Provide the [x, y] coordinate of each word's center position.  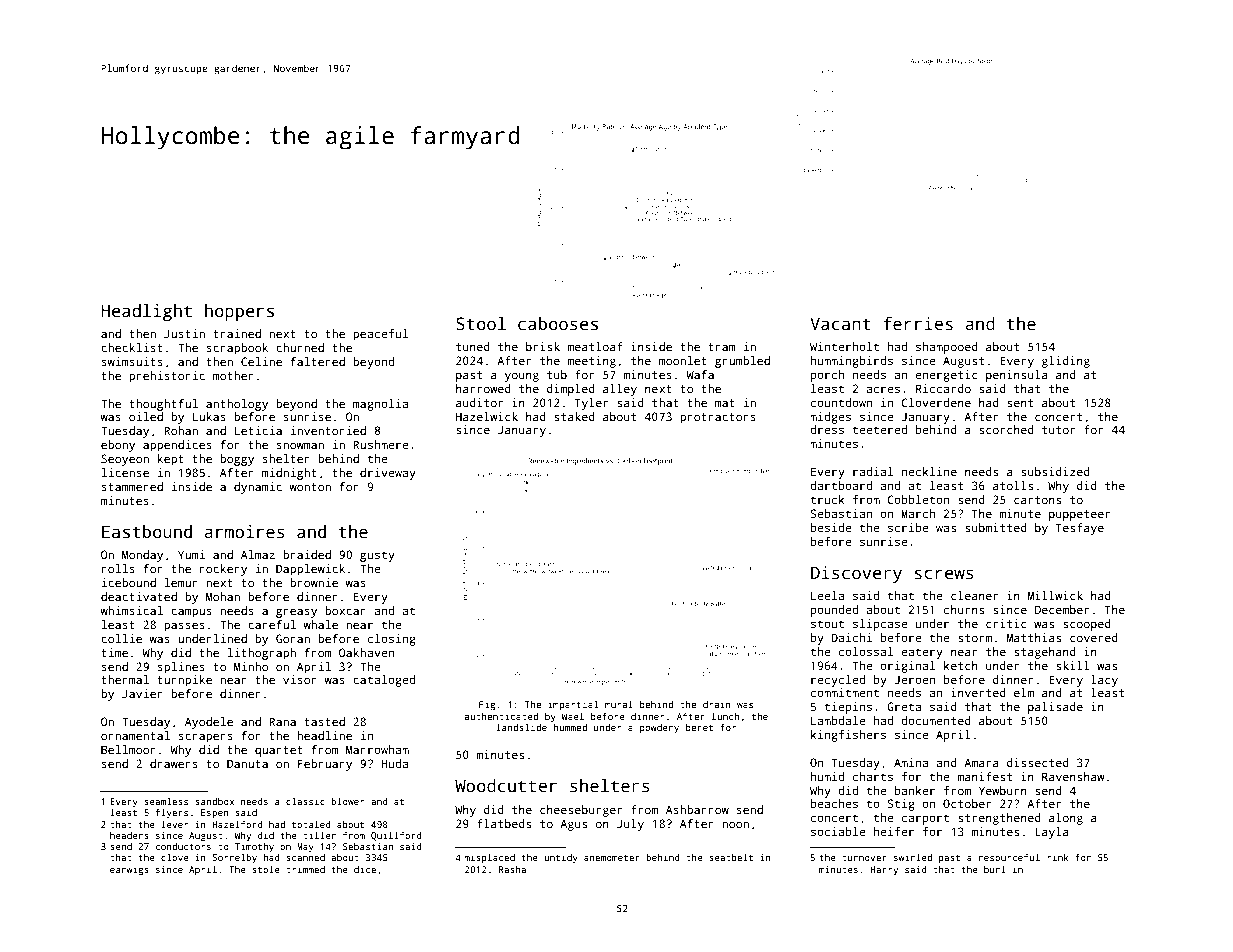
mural [619, 704]
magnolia [380, 405]
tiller [319, 835]
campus [191, 613]
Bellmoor [128, 749]
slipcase [880, 625]
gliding [1066, 362]
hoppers [239, 312]
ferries [918, 324]
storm [975, 638]
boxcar [345, 610]
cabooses [558, 324]
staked [574, 416]
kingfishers [848, 736]
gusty [377, 556]
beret [699, 727]
